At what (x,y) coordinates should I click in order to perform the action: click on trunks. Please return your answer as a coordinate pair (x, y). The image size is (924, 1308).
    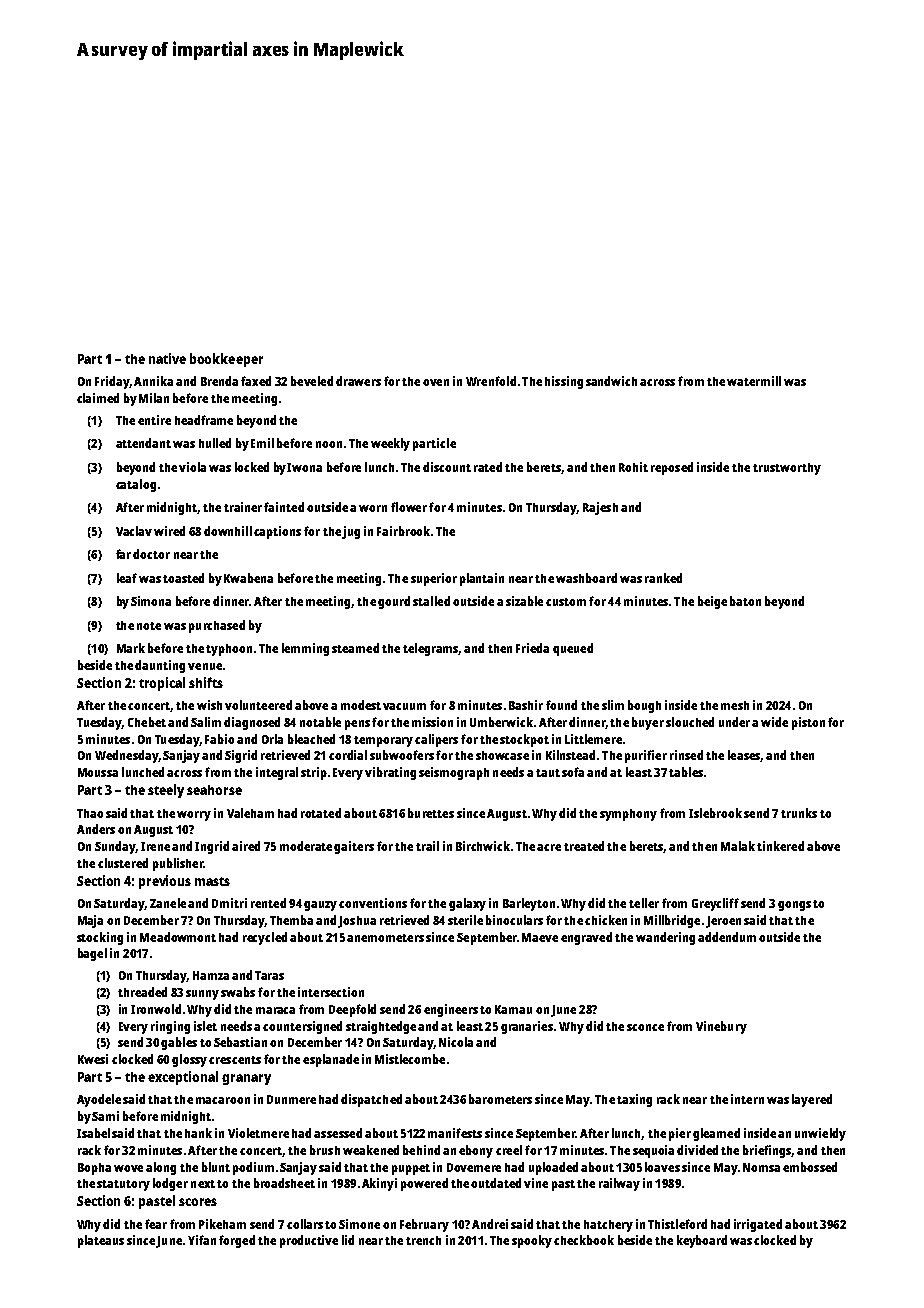
    Looking at the image, I should click on (799, 813).
